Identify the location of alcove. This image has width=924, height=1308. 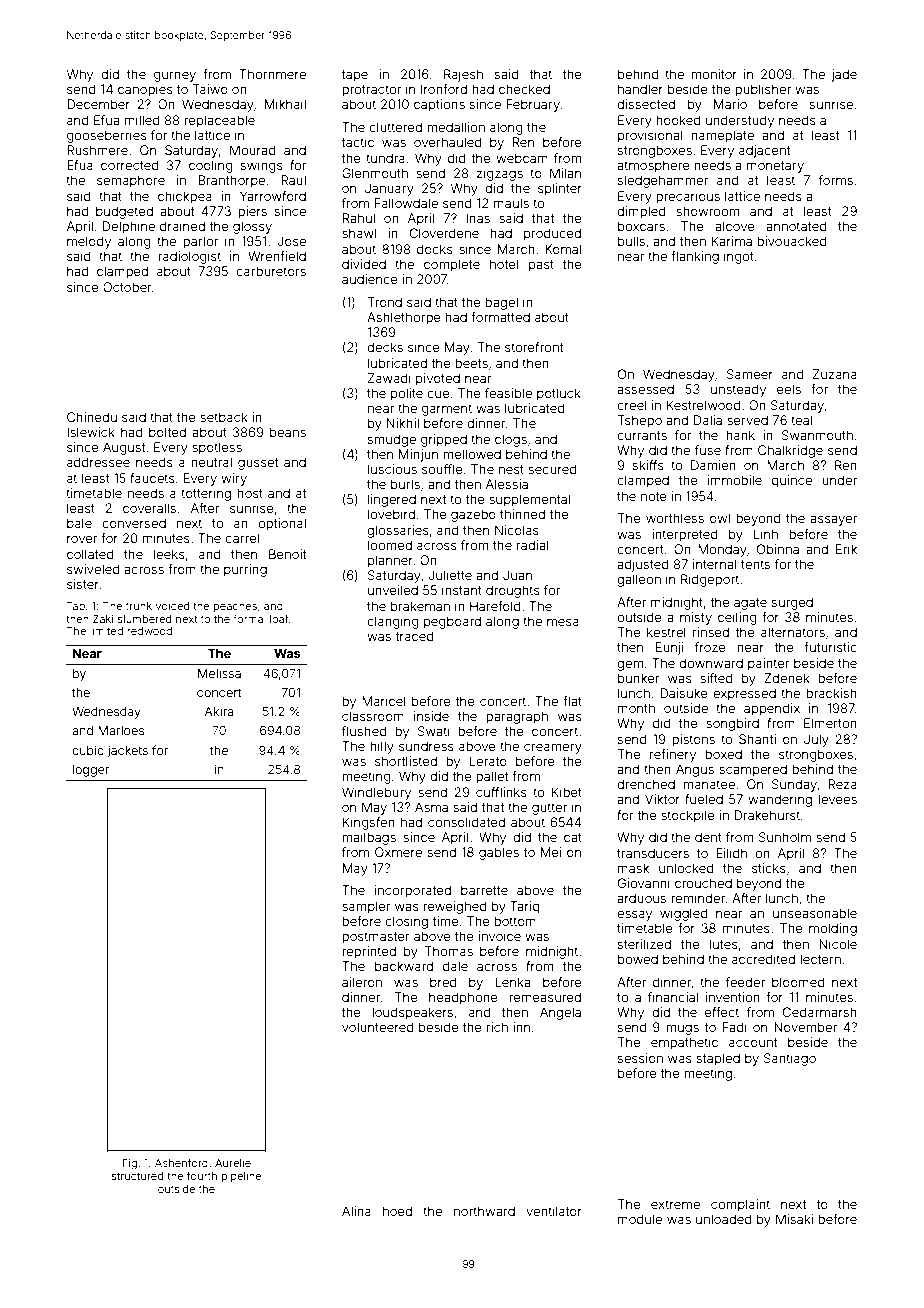
(735, 226).
